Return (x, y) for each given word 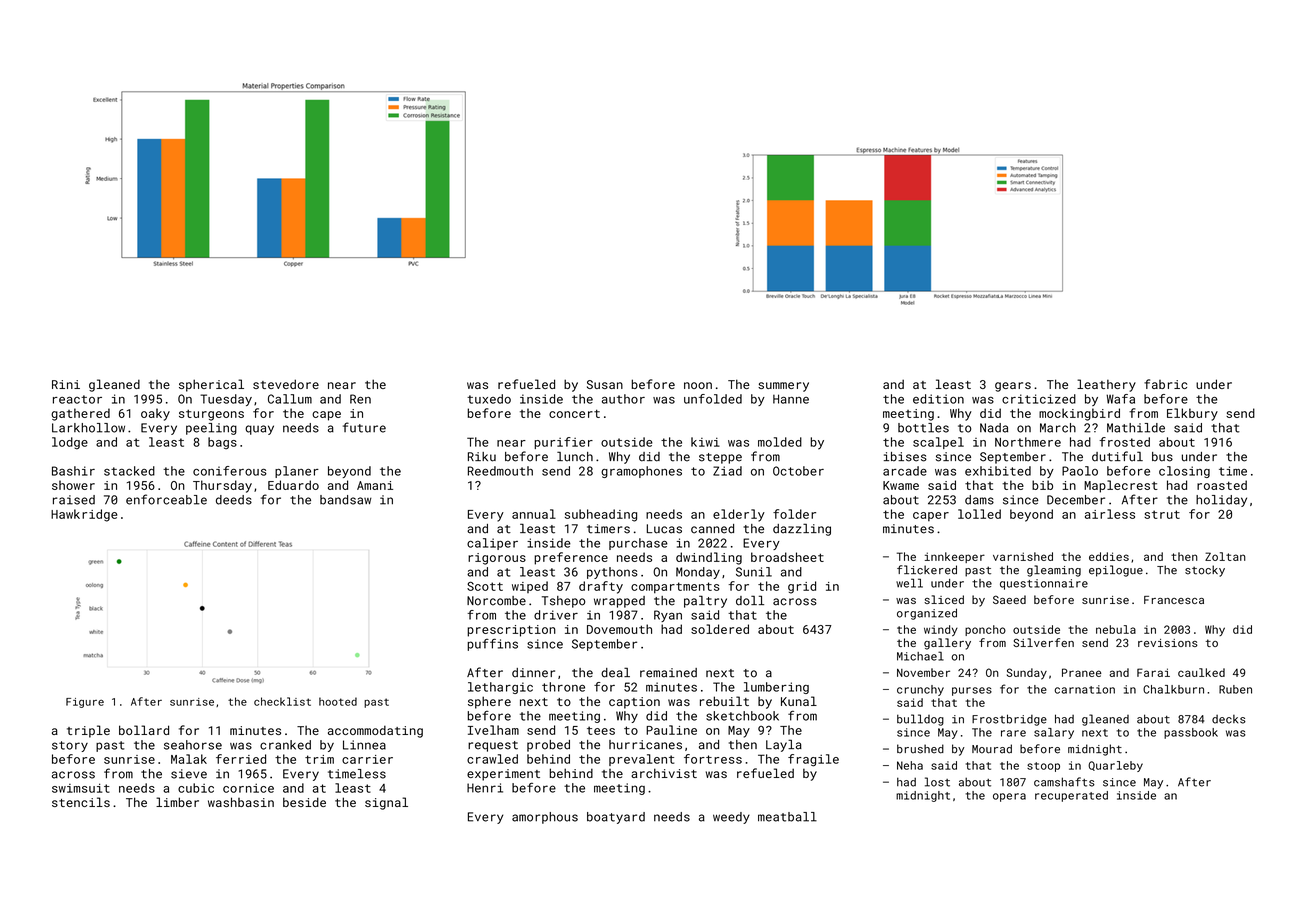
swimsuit (81, 788)
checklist (282, 701)
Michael (920, 656)
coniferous (230, 471)
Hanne (791, 399)
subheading (601, 515)
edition (938, 399)
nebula (1116, 629)
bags (222, 443)
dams (979, 500)
